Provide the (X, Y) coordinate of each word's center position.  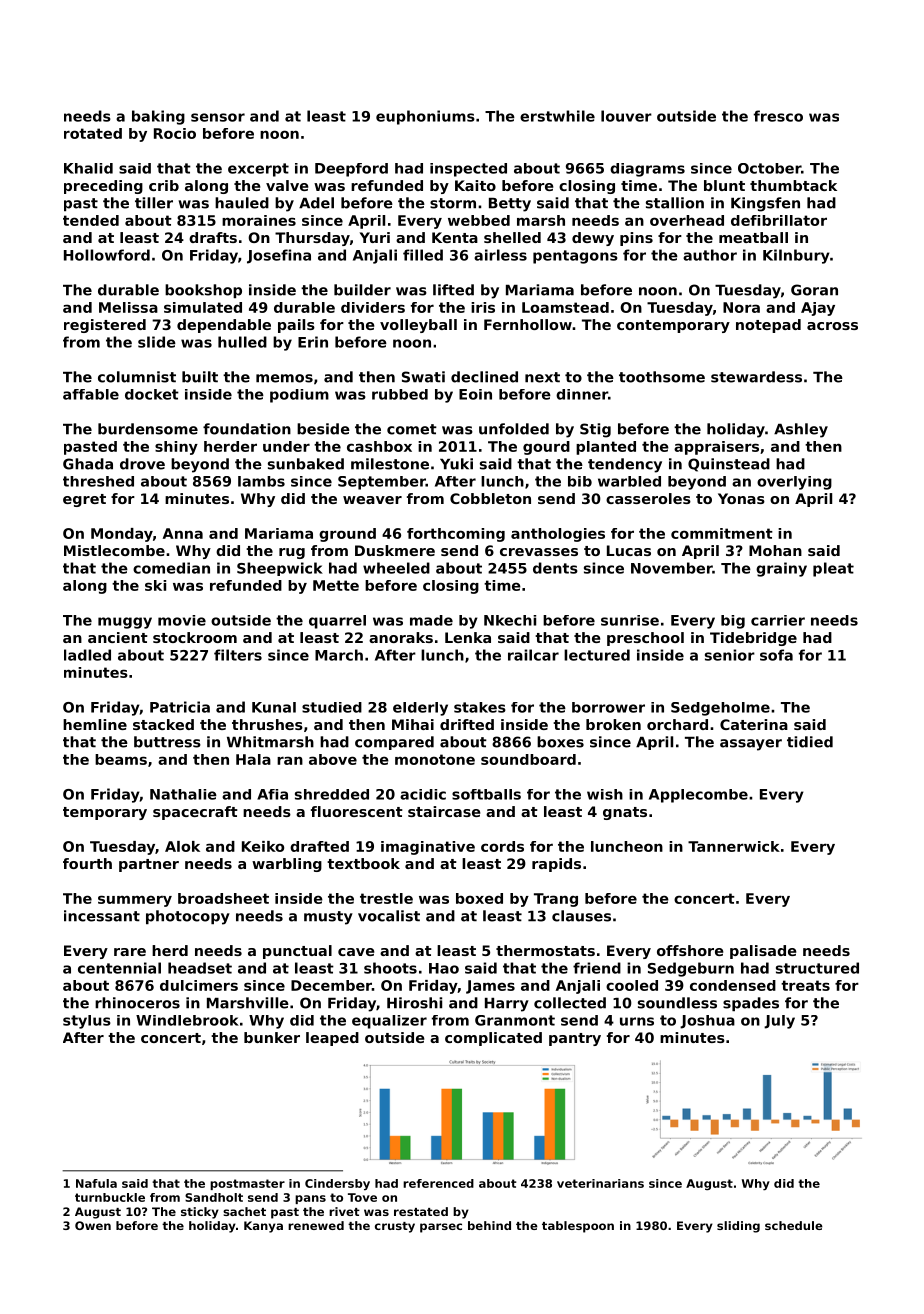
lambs (261, 481)
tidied (810, 742)
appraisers (716, 448)
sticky (200, 1213)
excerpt (258, 170)
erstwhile (557, 116)
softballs (486, 794)
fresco (778, 116)
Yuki (456, 464)
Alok (182, 846)
